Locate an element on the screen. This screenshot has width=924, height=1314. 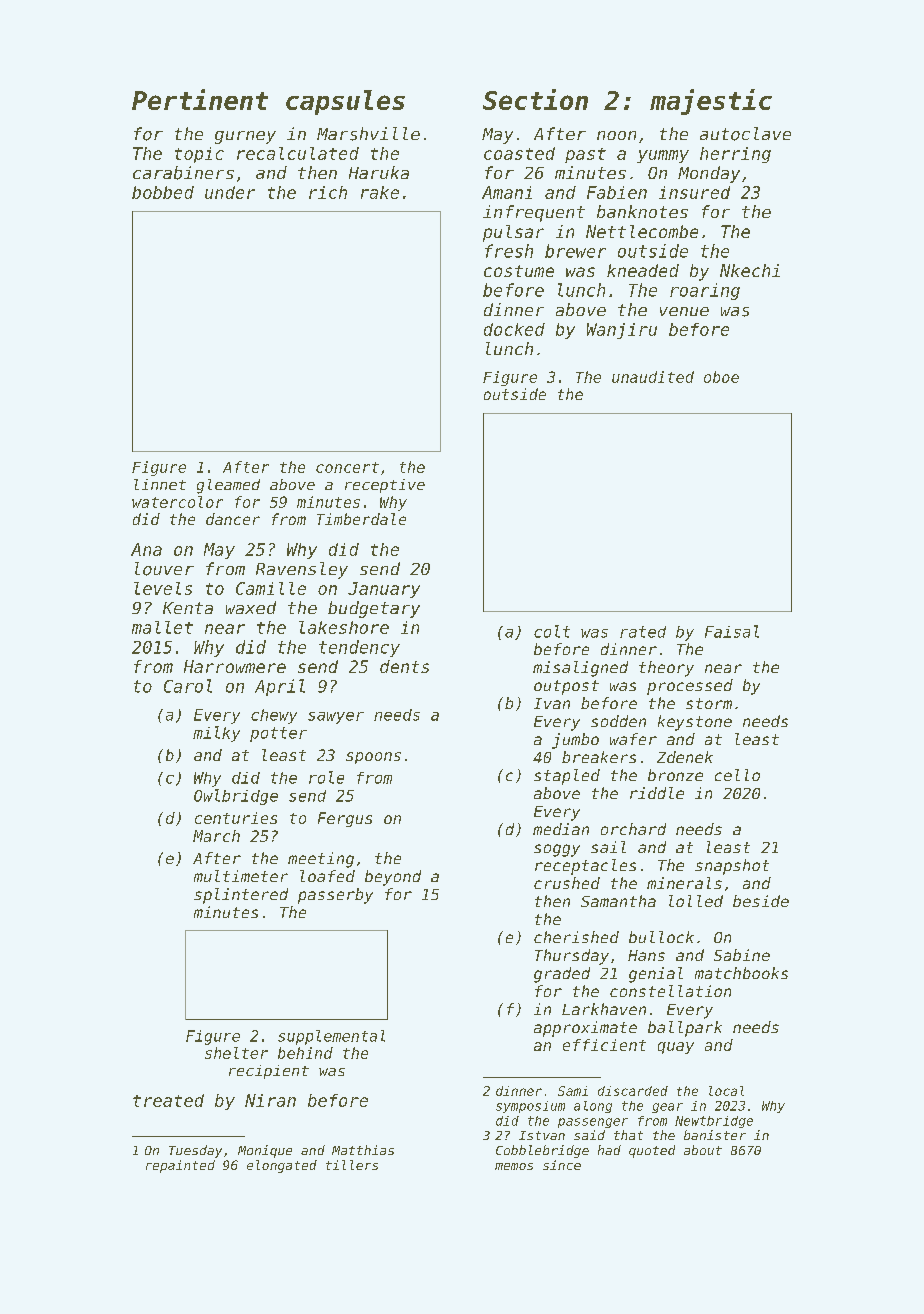
Nkechi is located at coordinates (750, 270).
